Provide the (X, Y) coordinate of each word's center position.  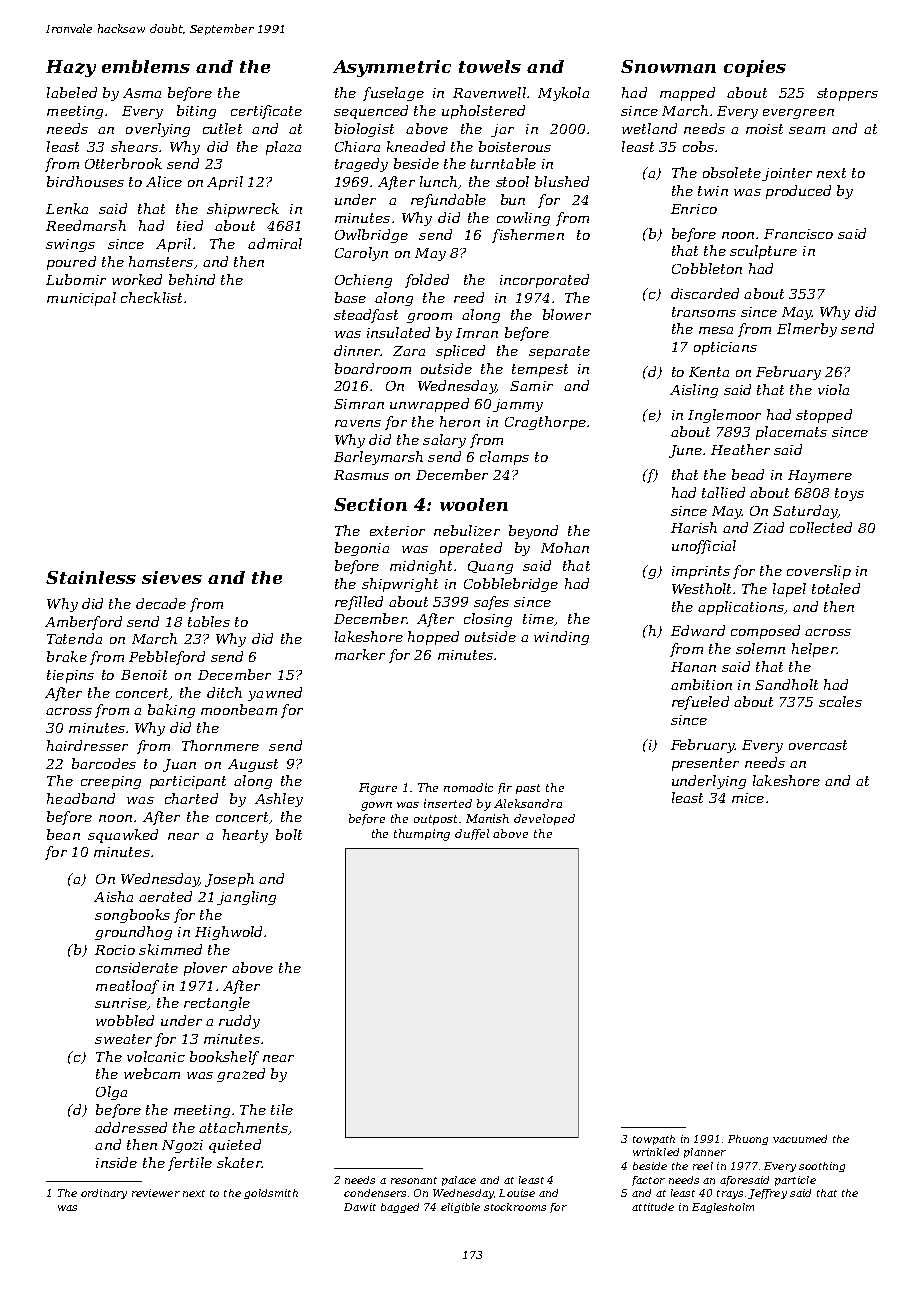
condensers (375, 1193)
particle (795, 1181)
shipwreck (243, 210)
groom (429, 318)
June (685, 451)
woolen (474, 504)
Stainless (91, 577)
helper (814, 650)
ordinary (104, 1194)
